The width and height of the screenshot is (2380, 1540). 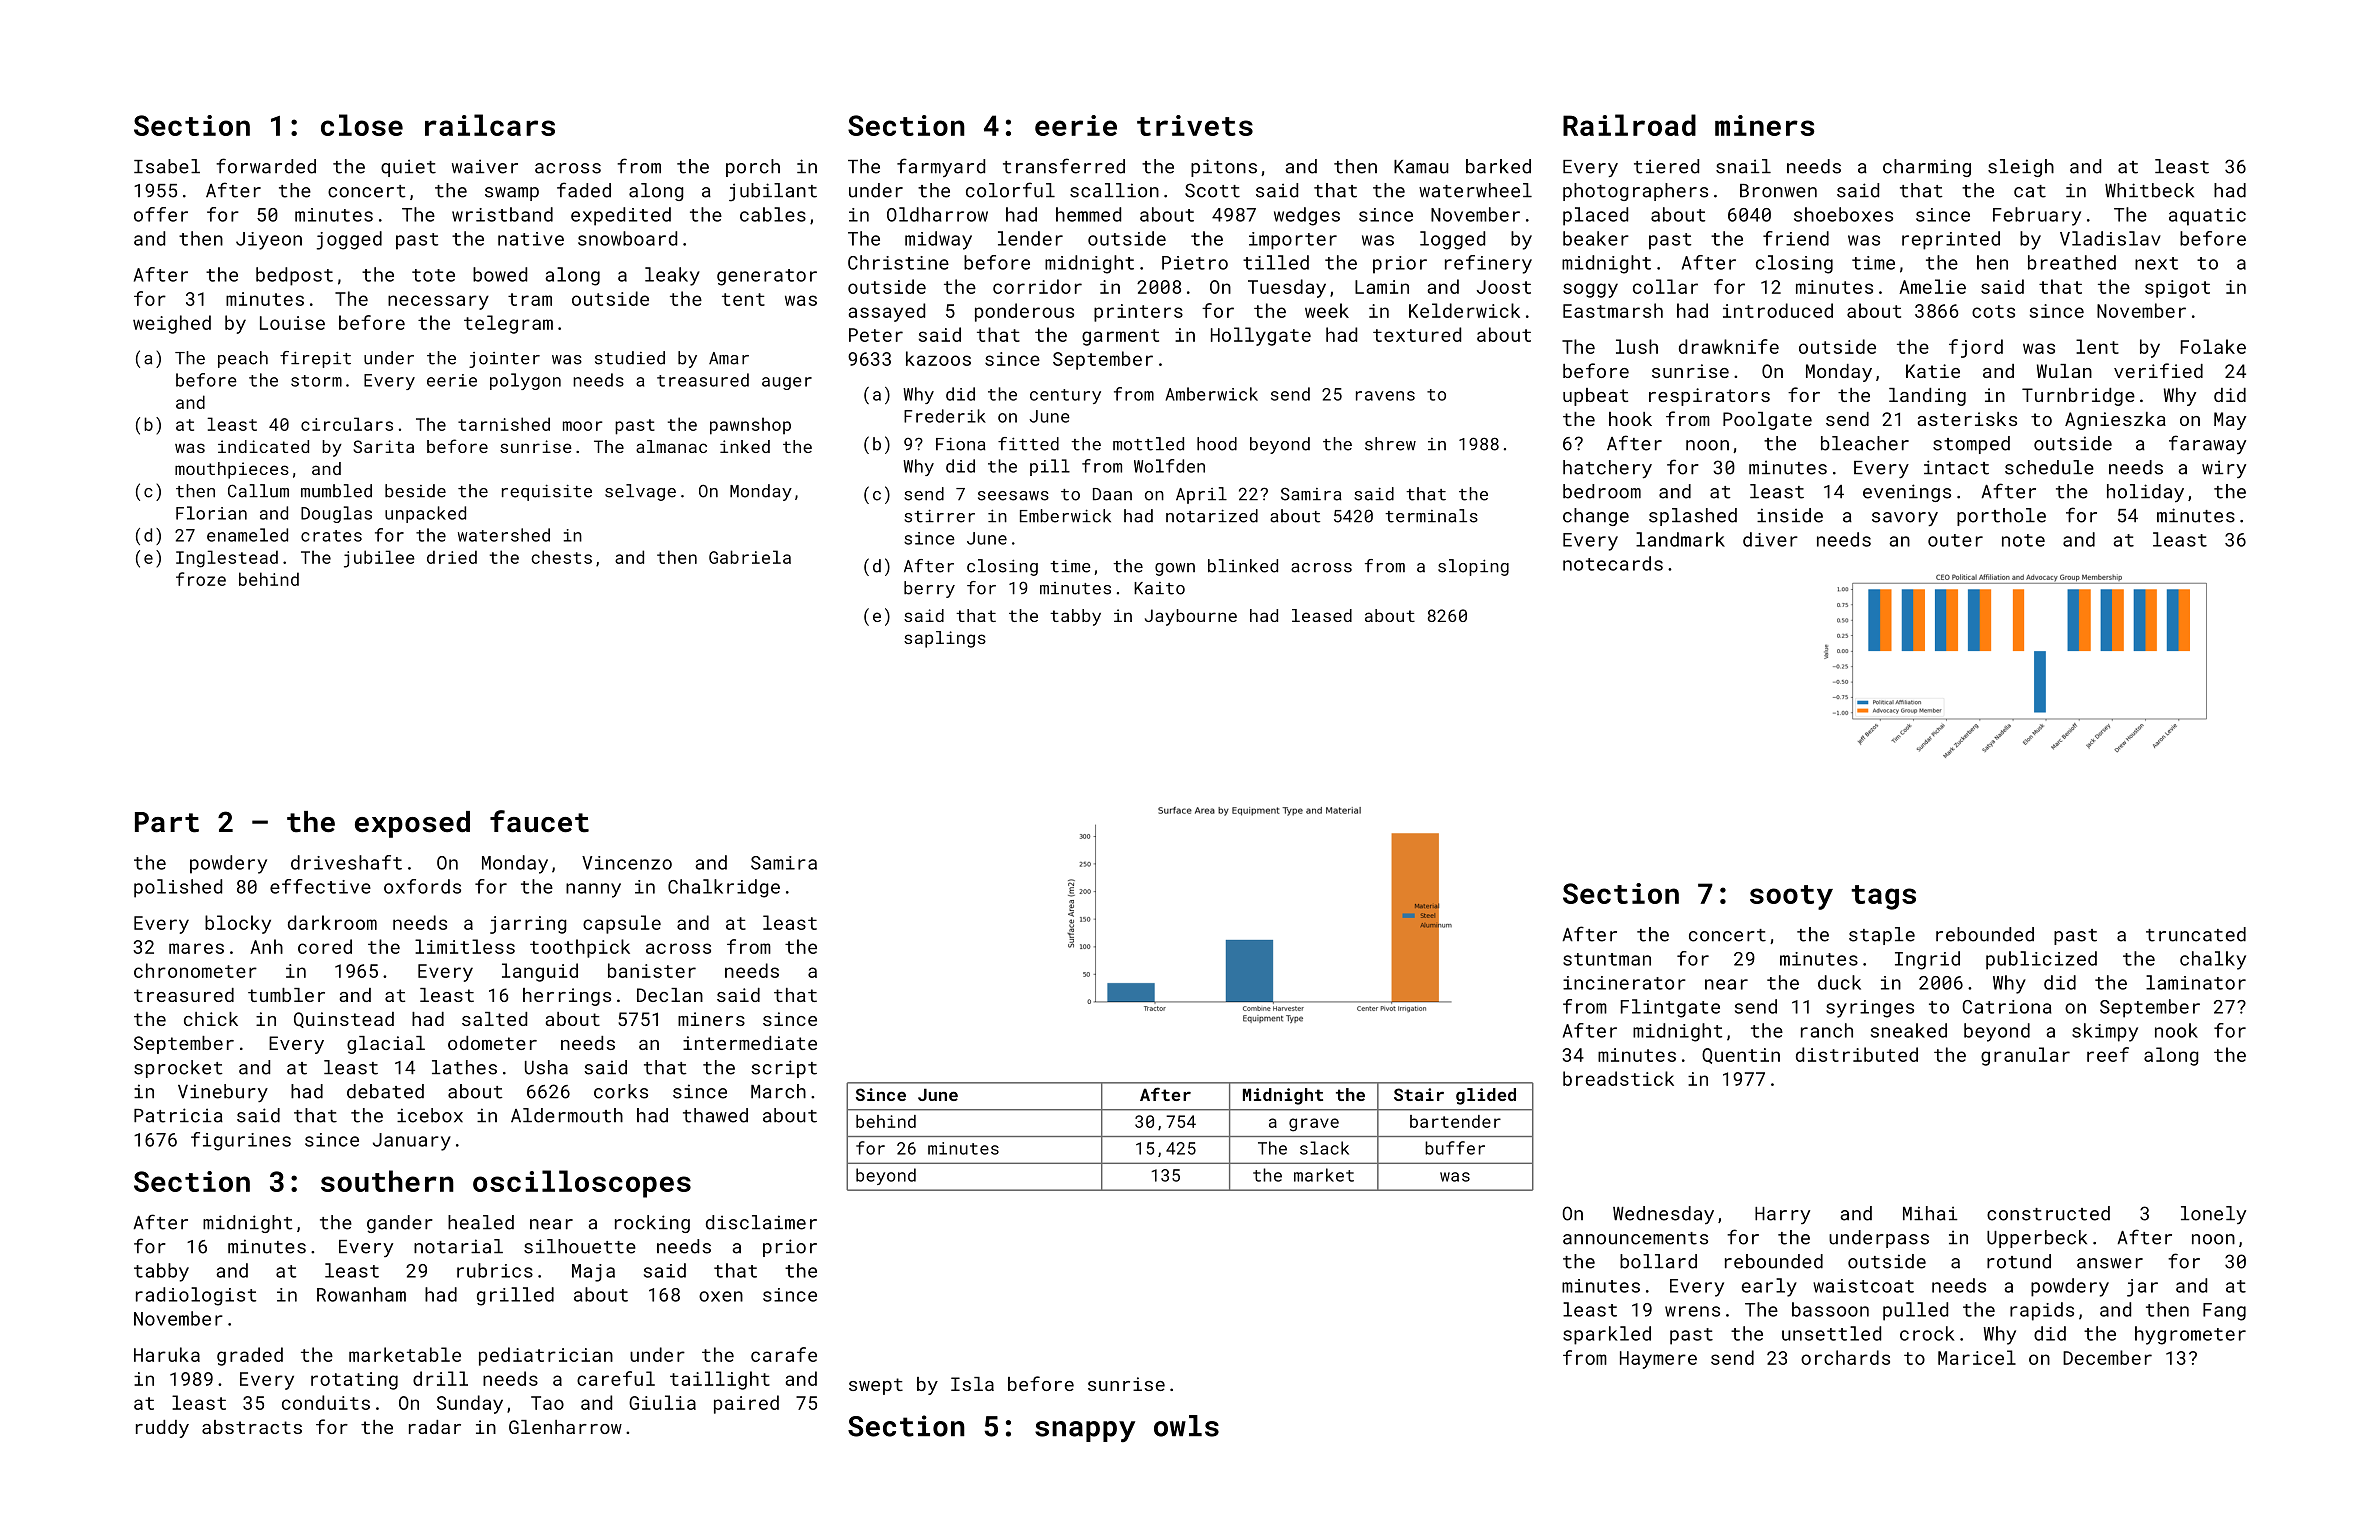 I want to click on owls, so click(x=1186, y=1426).
